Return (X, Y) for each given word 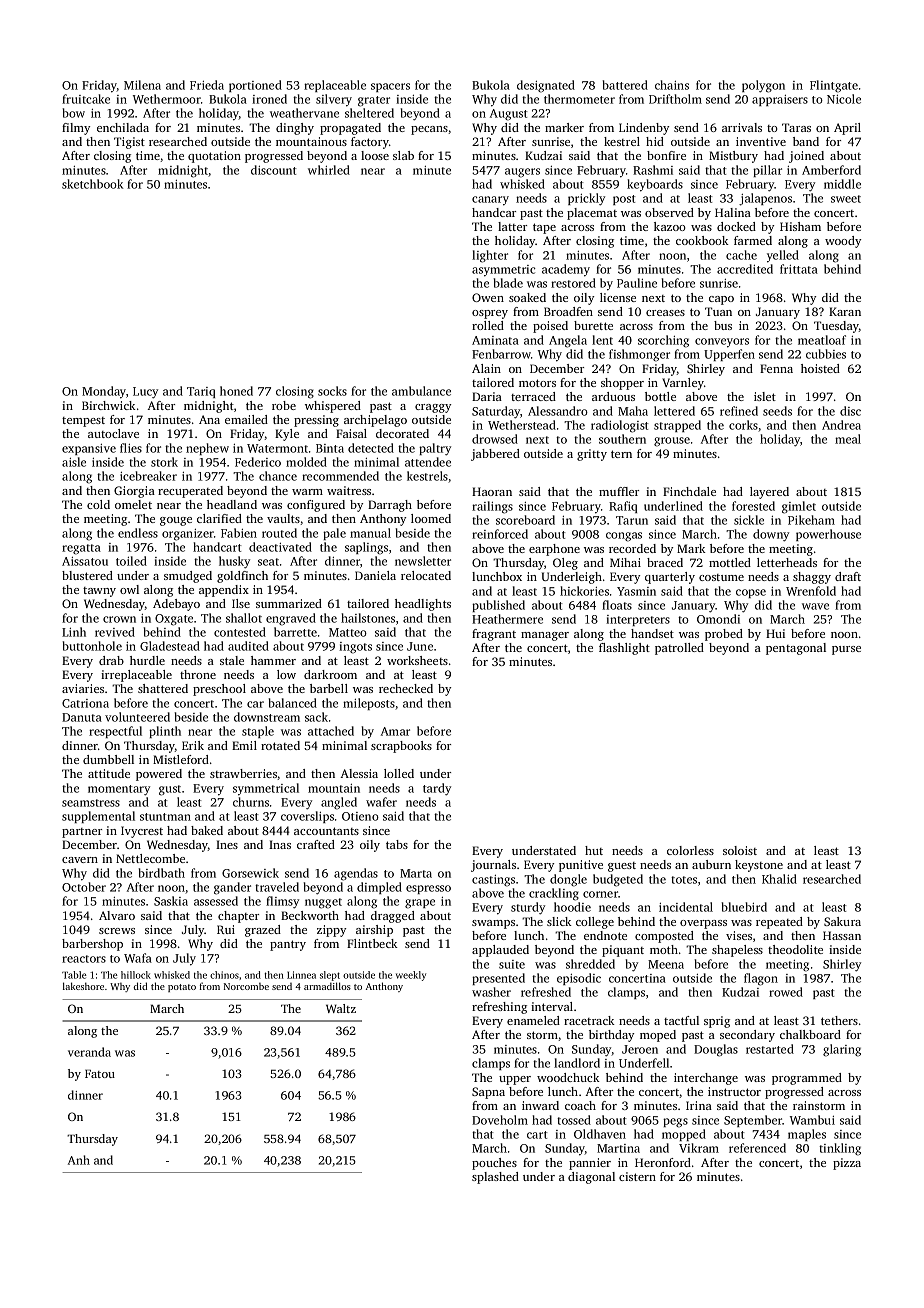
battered (625, 85)
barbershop (92, 945)
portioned (255, 86)
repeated (779, 923)
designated (546, 86)
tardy (437, 789)
